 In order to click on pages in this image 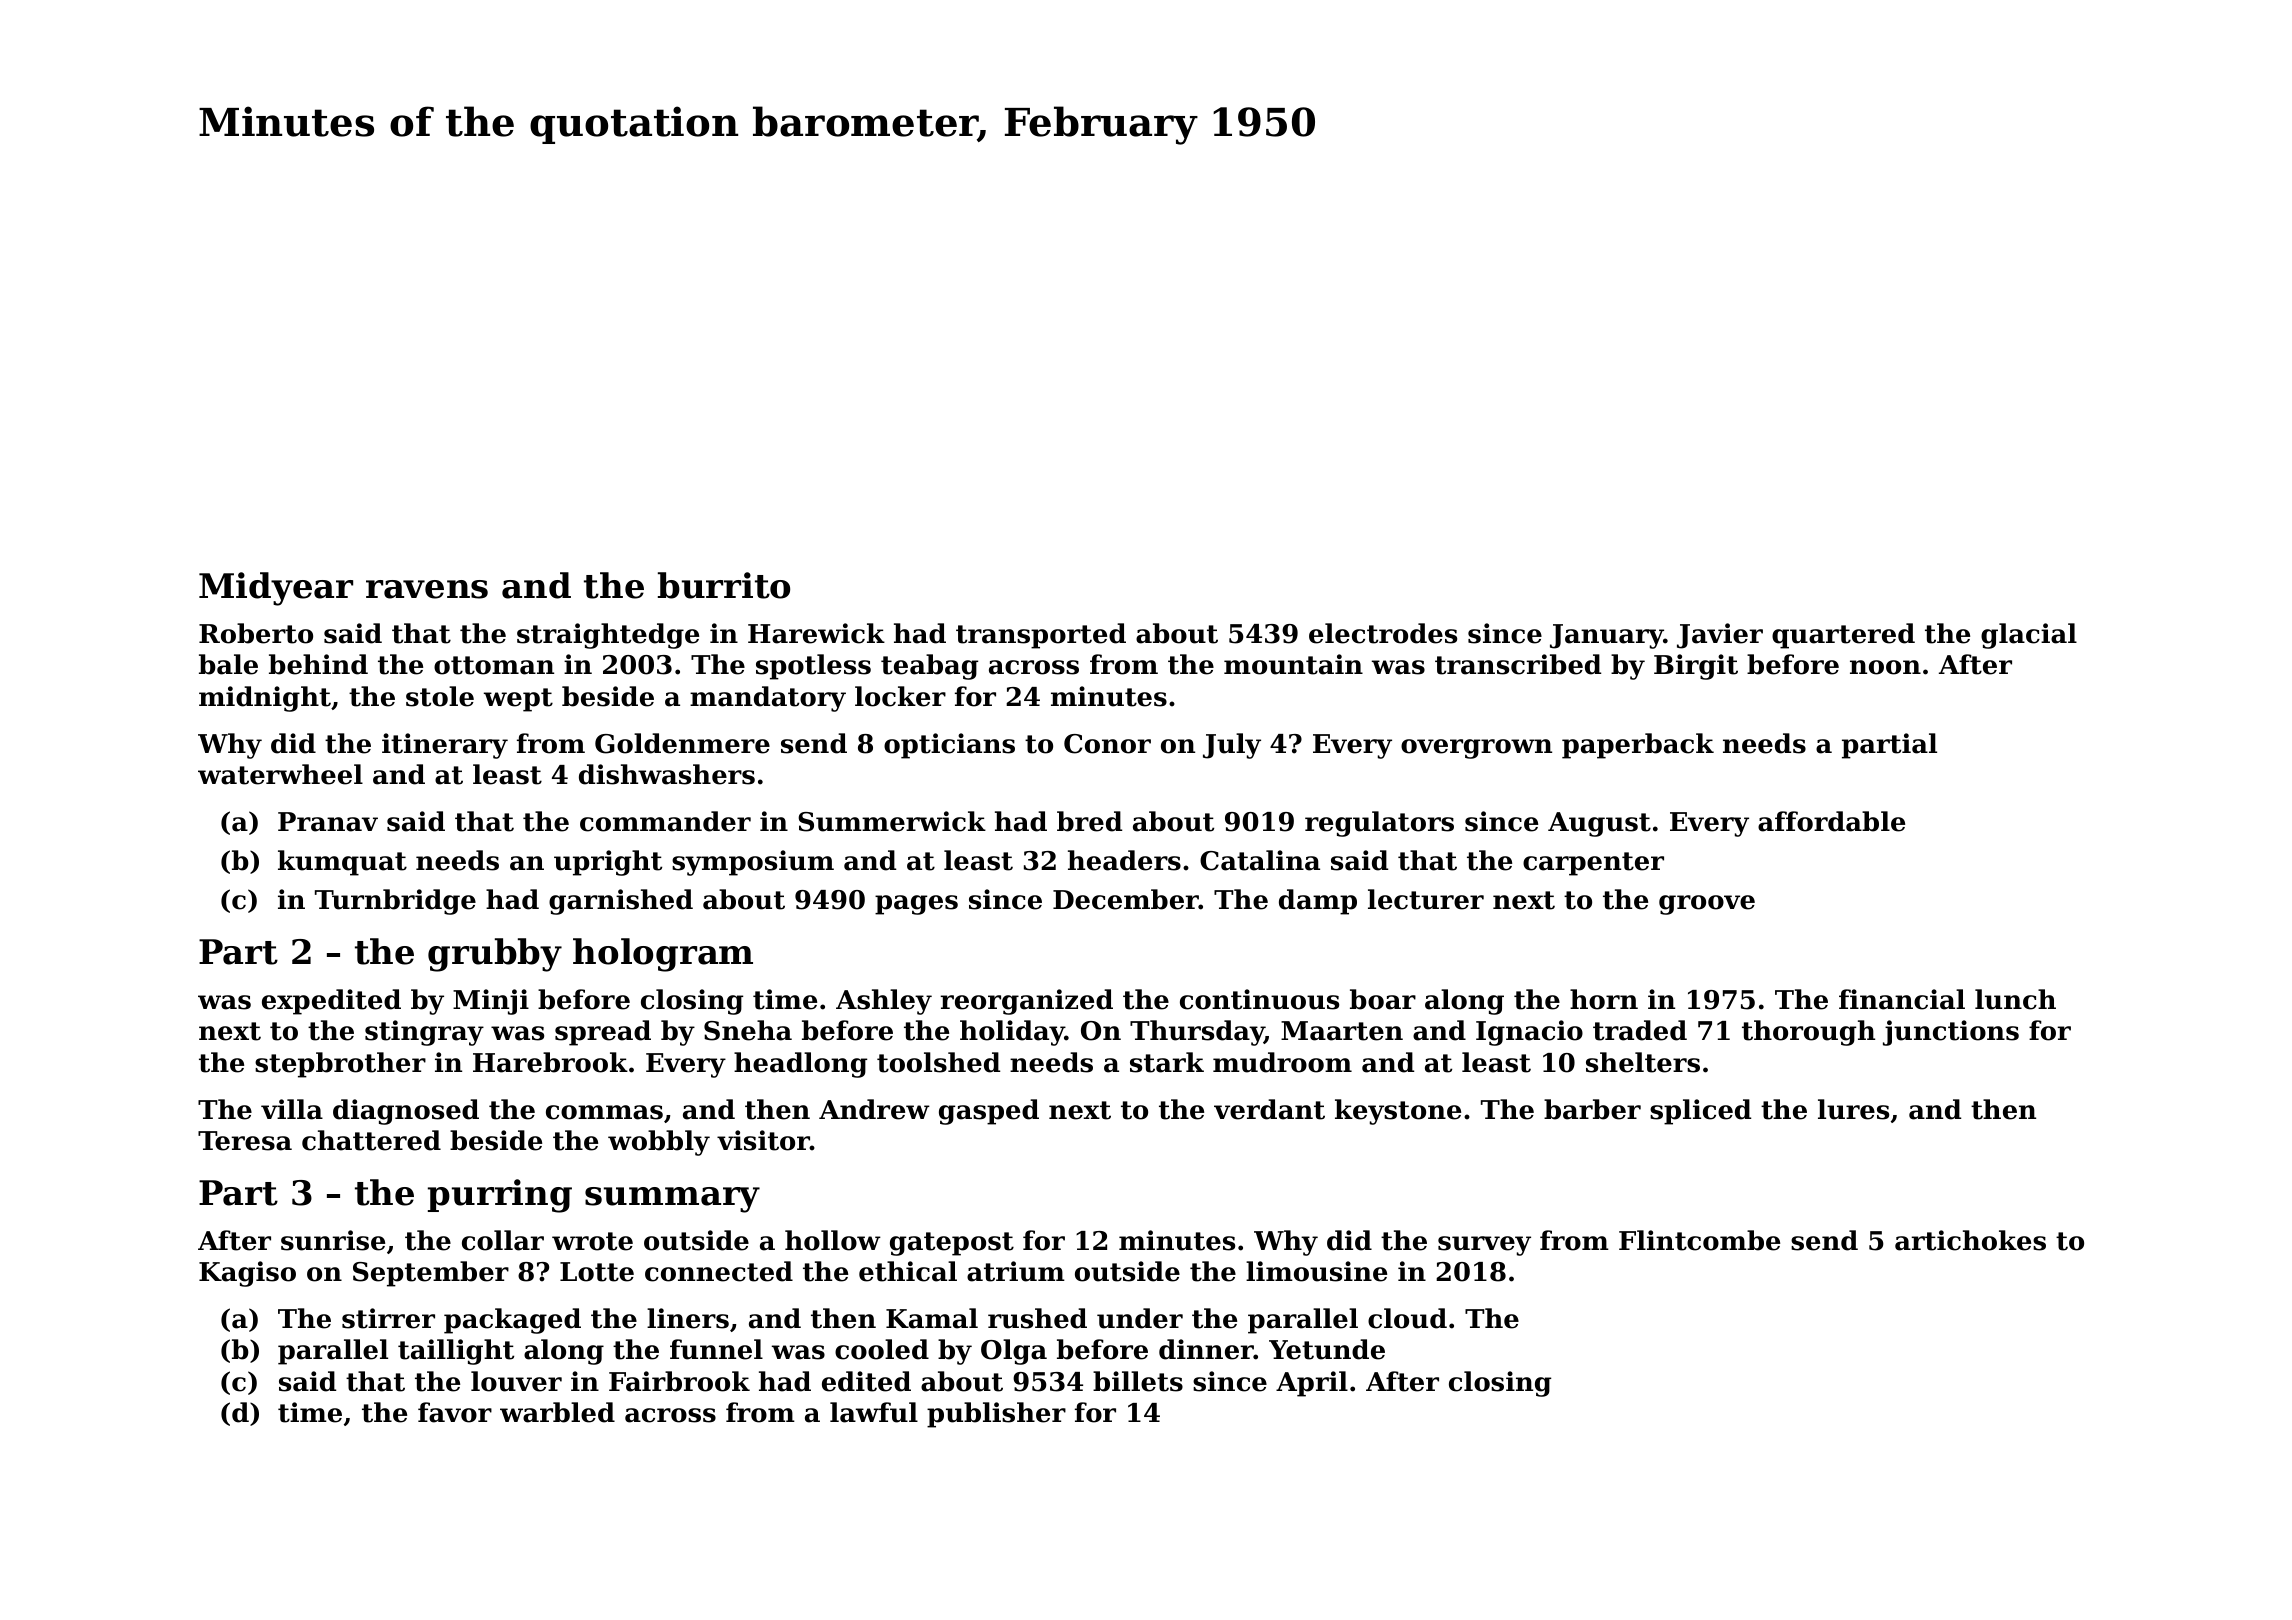, I will do `click(916, 905)`.
